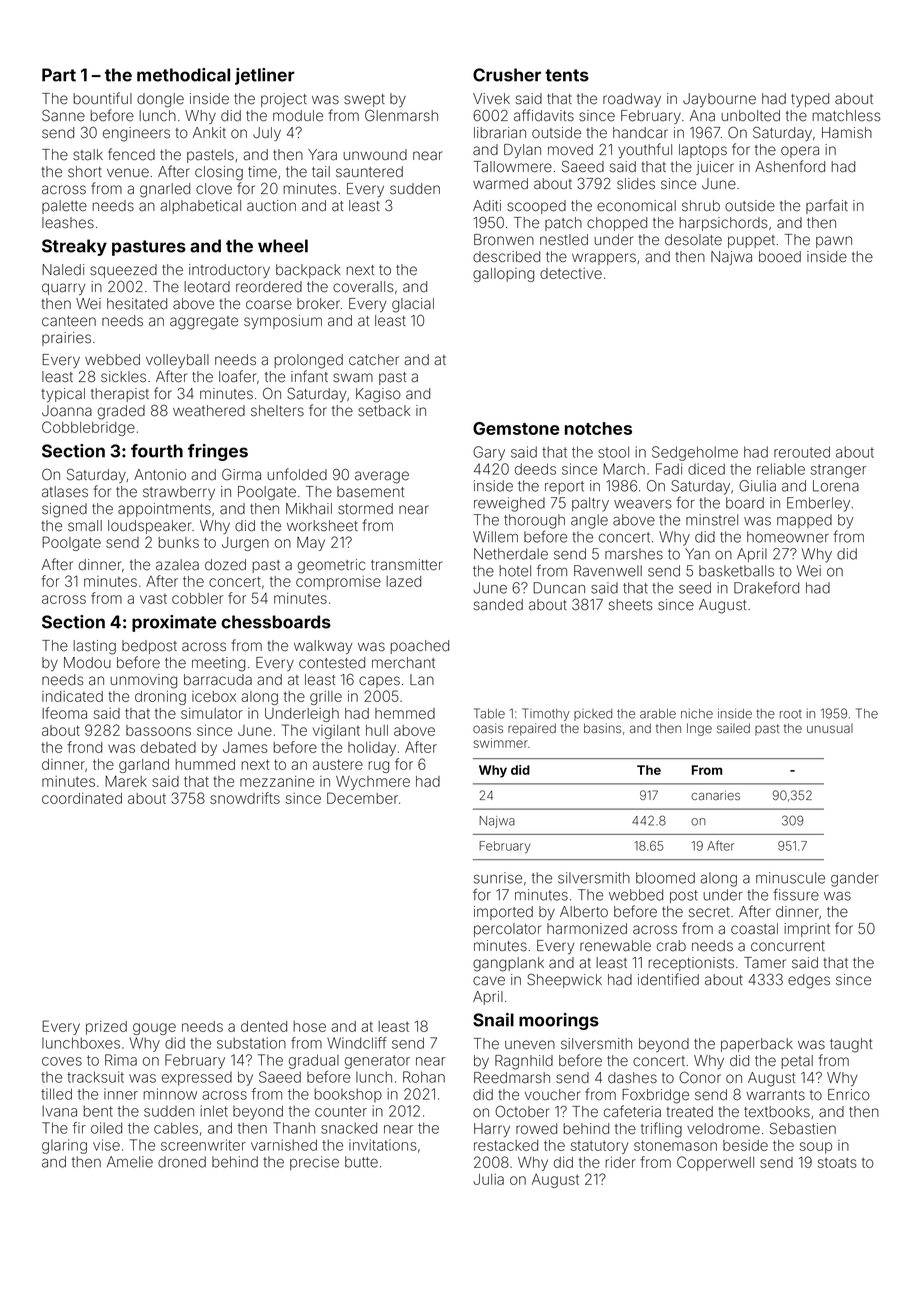 The width and height of the screenshot is (924, 1308). What do you see at coordinates (413, 305) in the screenshot?
I see `glacial` at bounding box center [413, 305].
